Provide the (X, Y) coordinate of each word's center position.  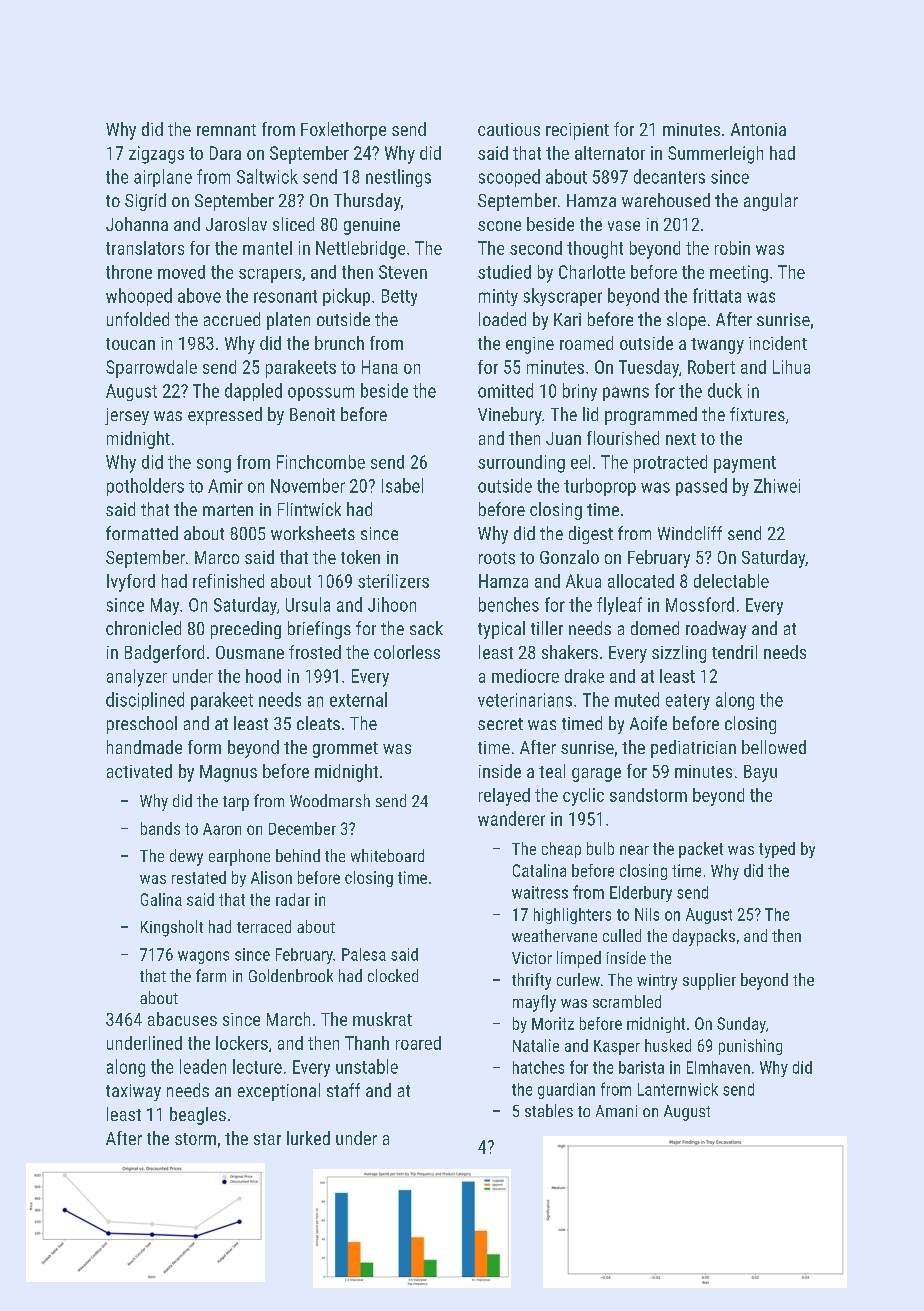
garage (596, 775)
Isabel (402, 485)
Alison (271, 877)
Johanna (137, 224)
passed (701, 487)
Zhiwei (777, 485)
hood (263, 676)
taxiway (133, 1092)
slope (686, 321)
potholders (145, 487)
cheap (561, 850)
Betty (399, 297)
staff (343, 1090)
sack (426, 628)
